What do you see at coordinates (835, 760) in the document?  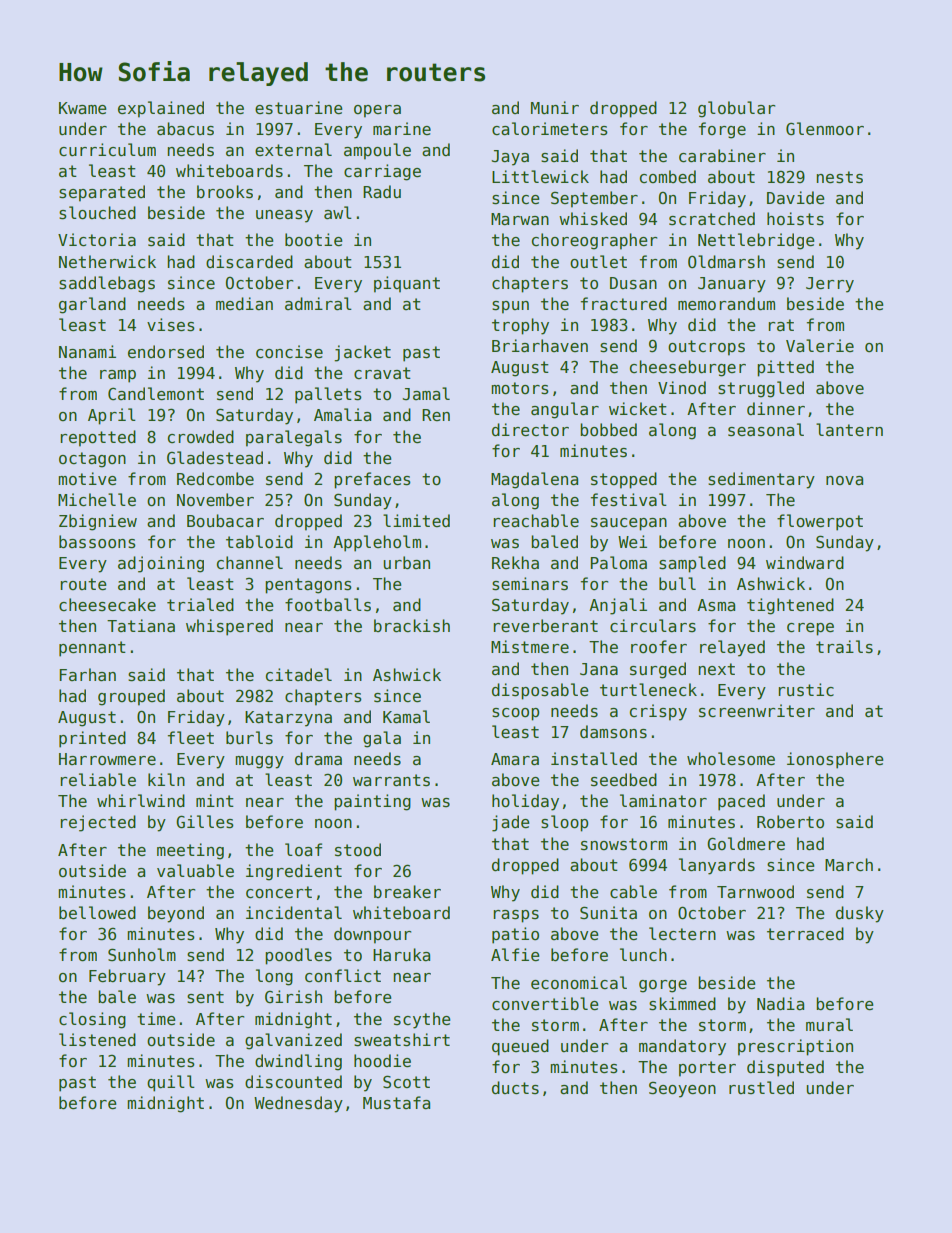 I see `ionosphere` at bounding box center [835, 760].
